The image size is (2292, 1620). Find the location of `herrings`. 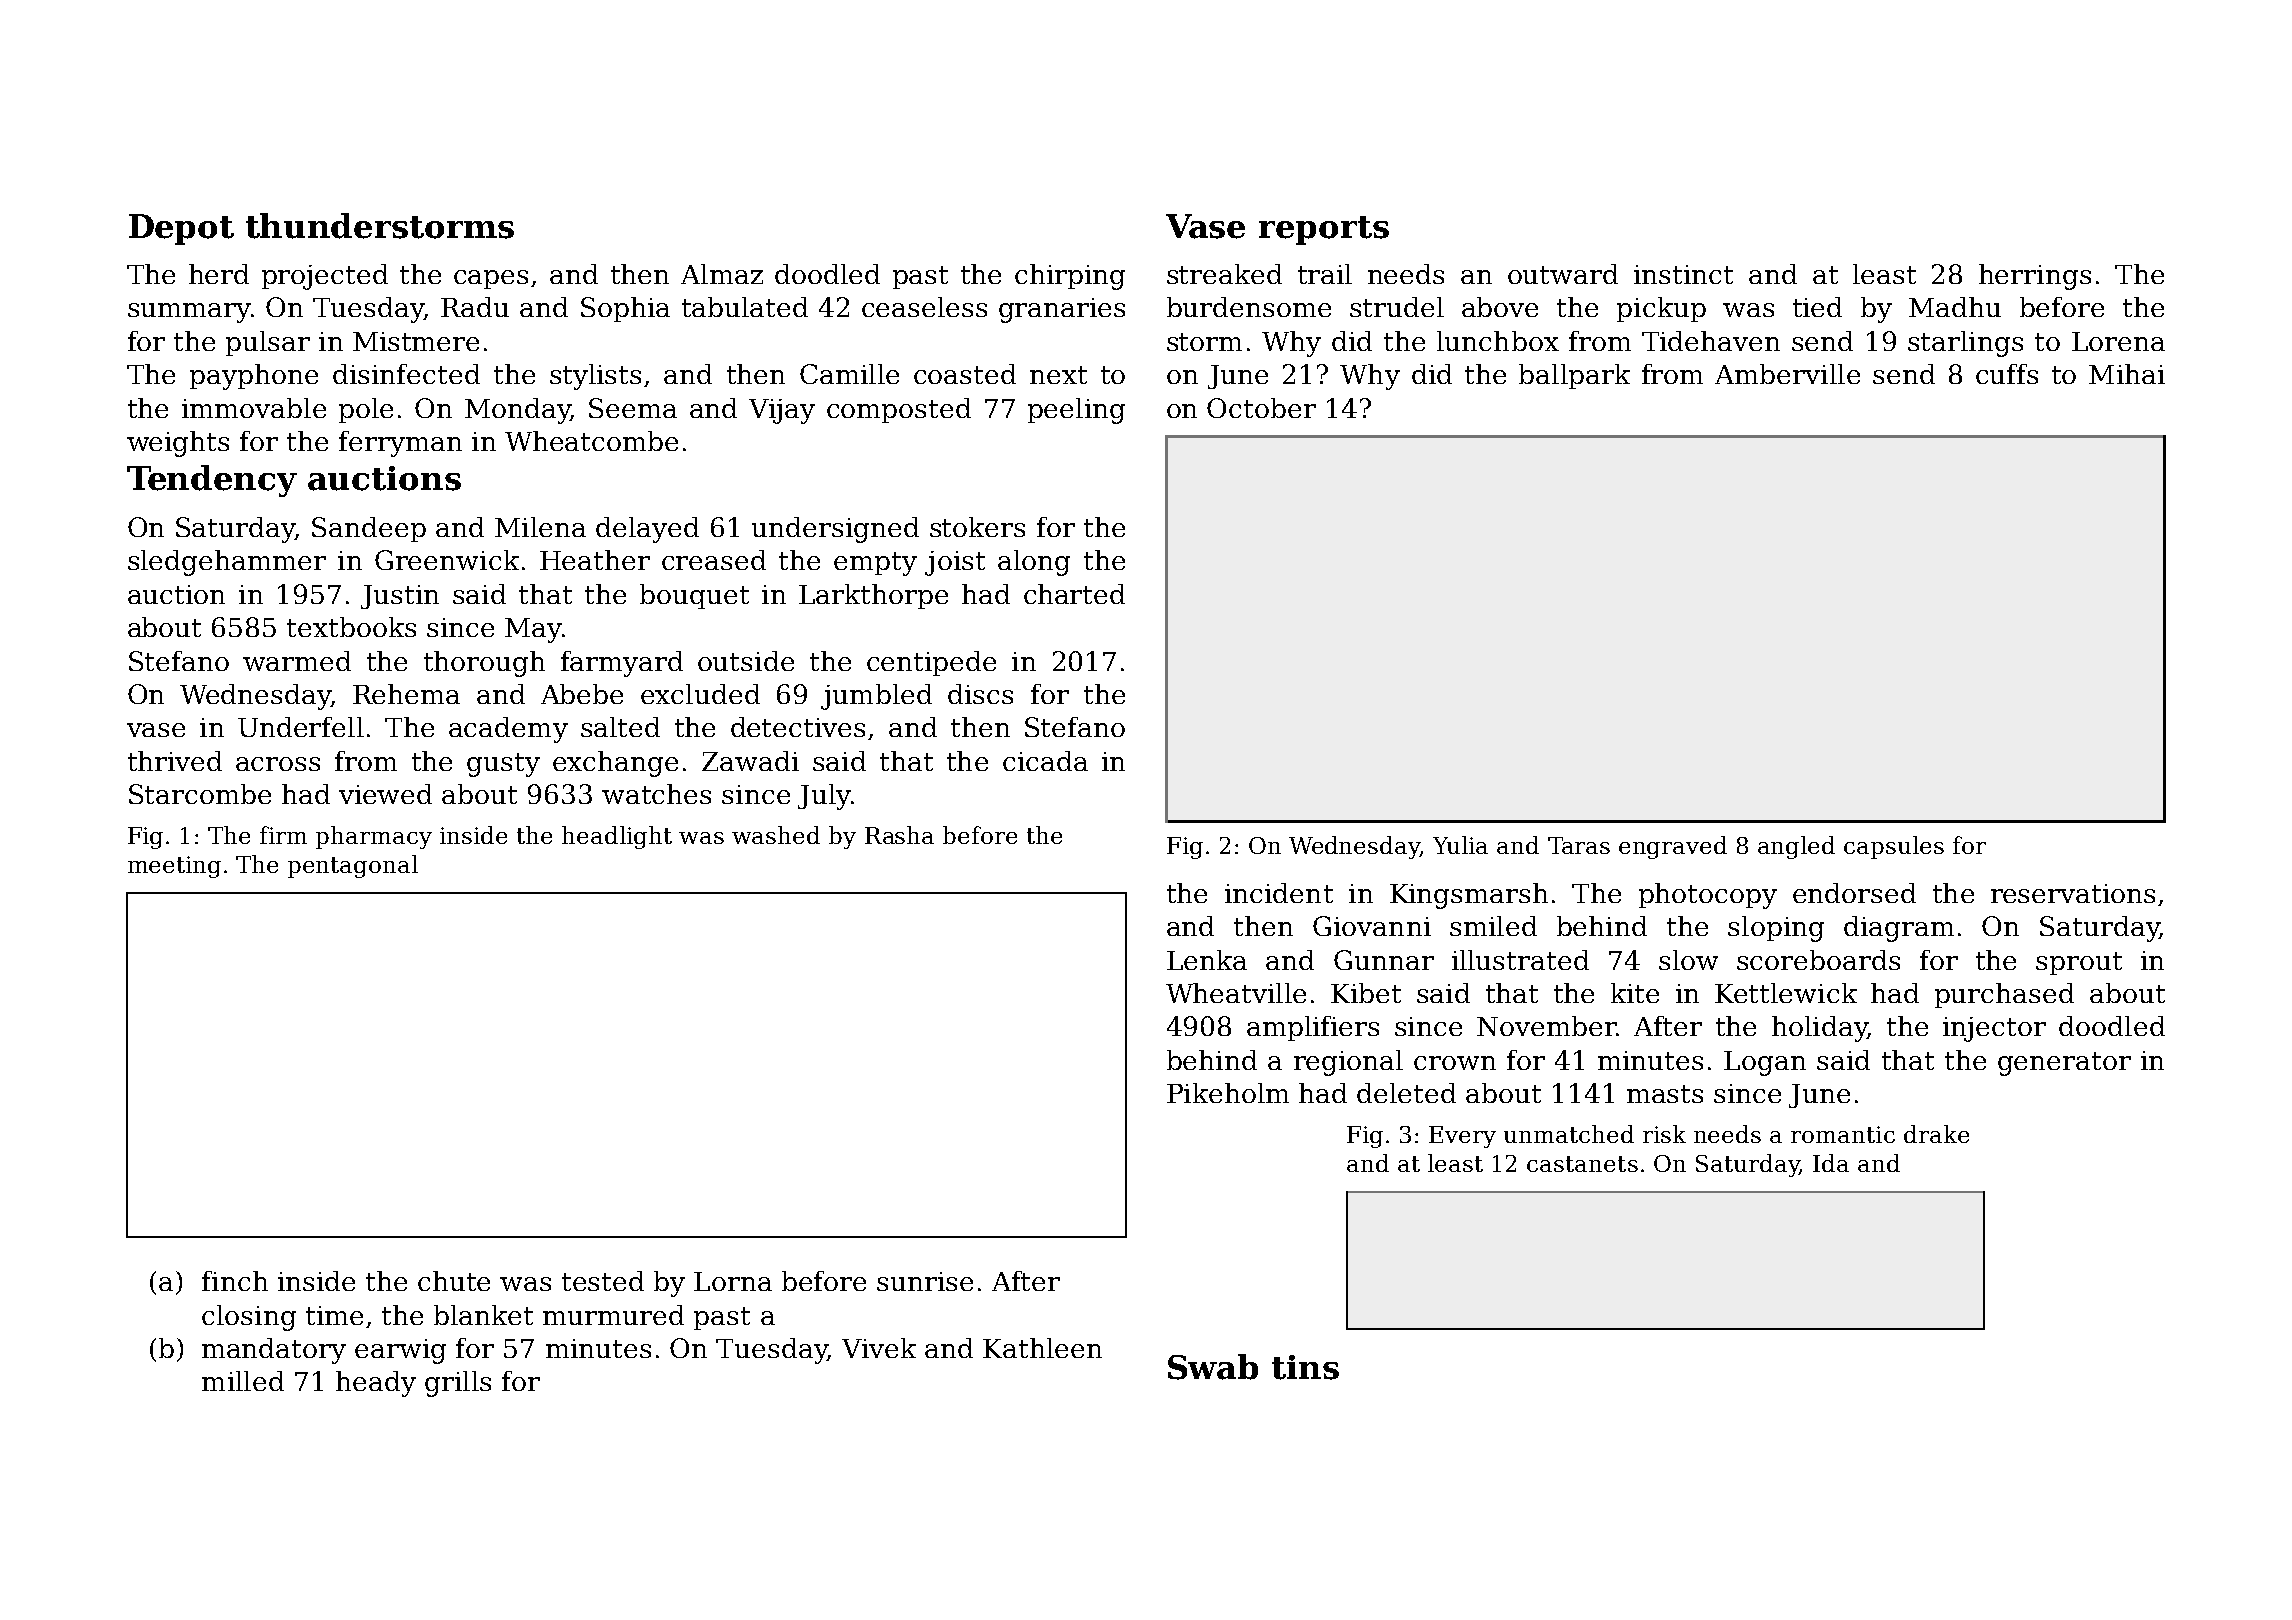

herrings is located at coordinates (2035, 277).
